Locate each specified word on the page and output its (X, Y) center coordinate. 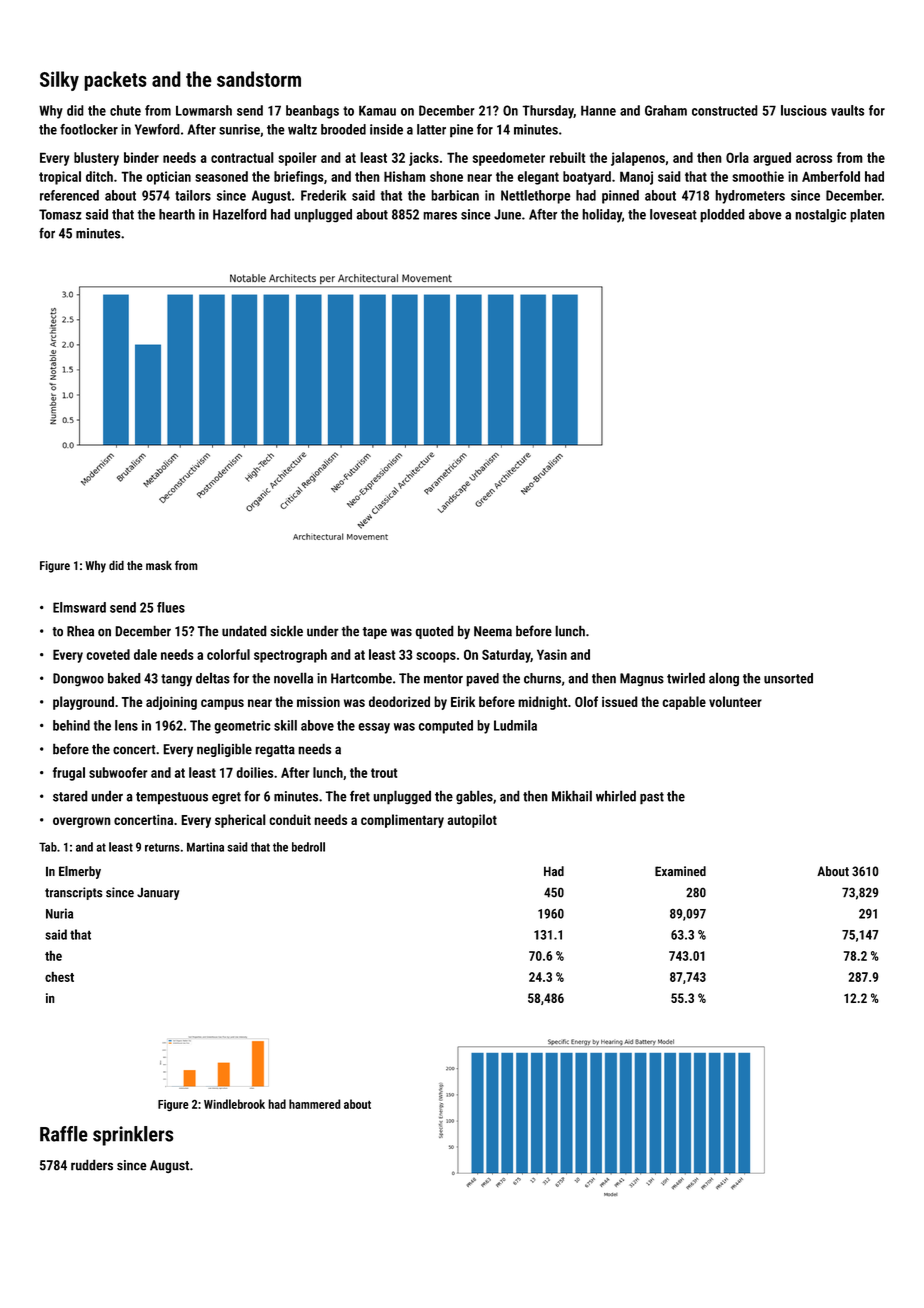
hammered (315, 1104)
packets (115, 81)
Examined (680, 871)
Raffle (64, 1134)
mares (440, 216)
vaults (847, 110)
